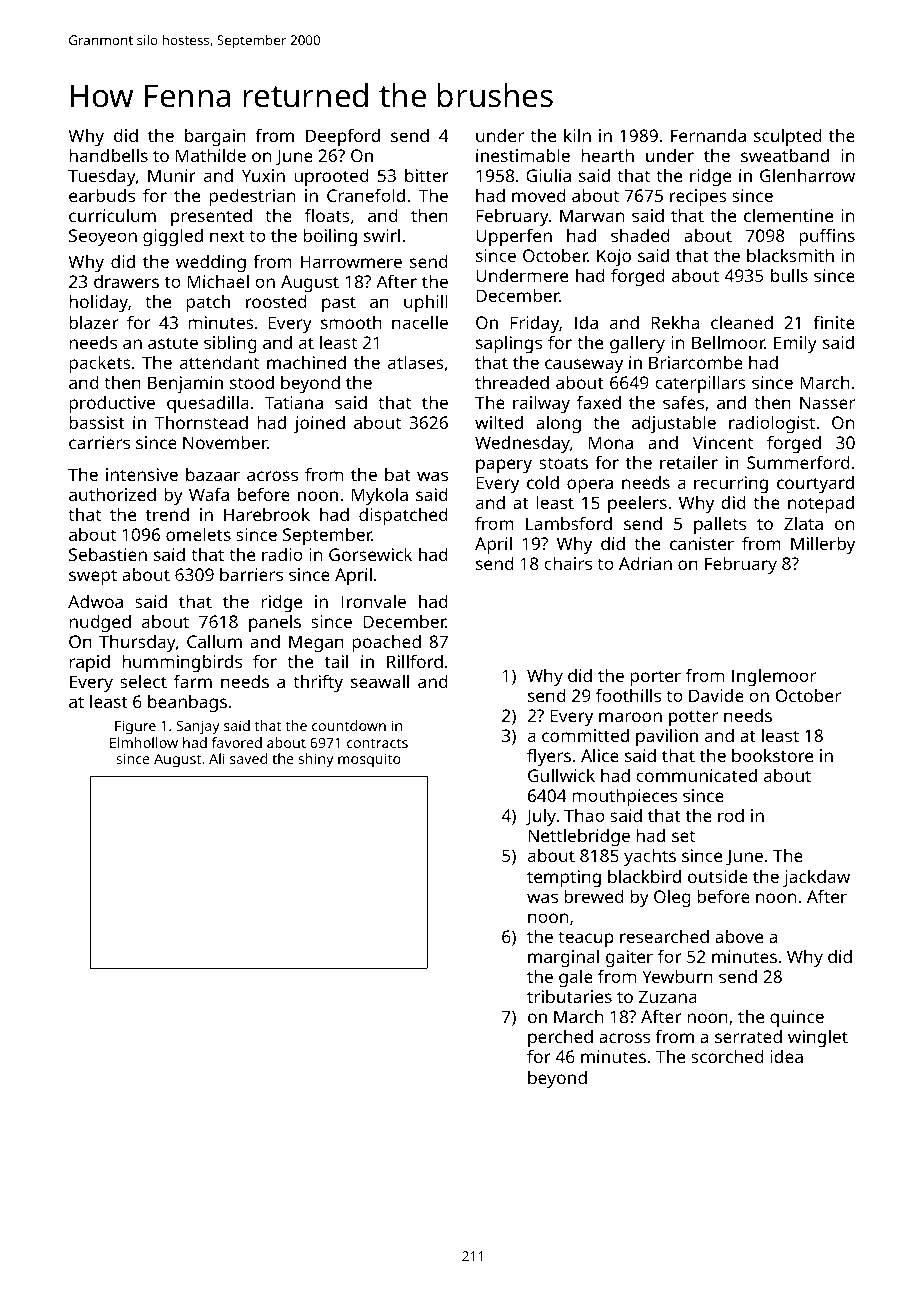 The image size is (924, 1308). Describe the element at coordinates (108, 554) in the screenshot. I see `Sebastien` at that location.
